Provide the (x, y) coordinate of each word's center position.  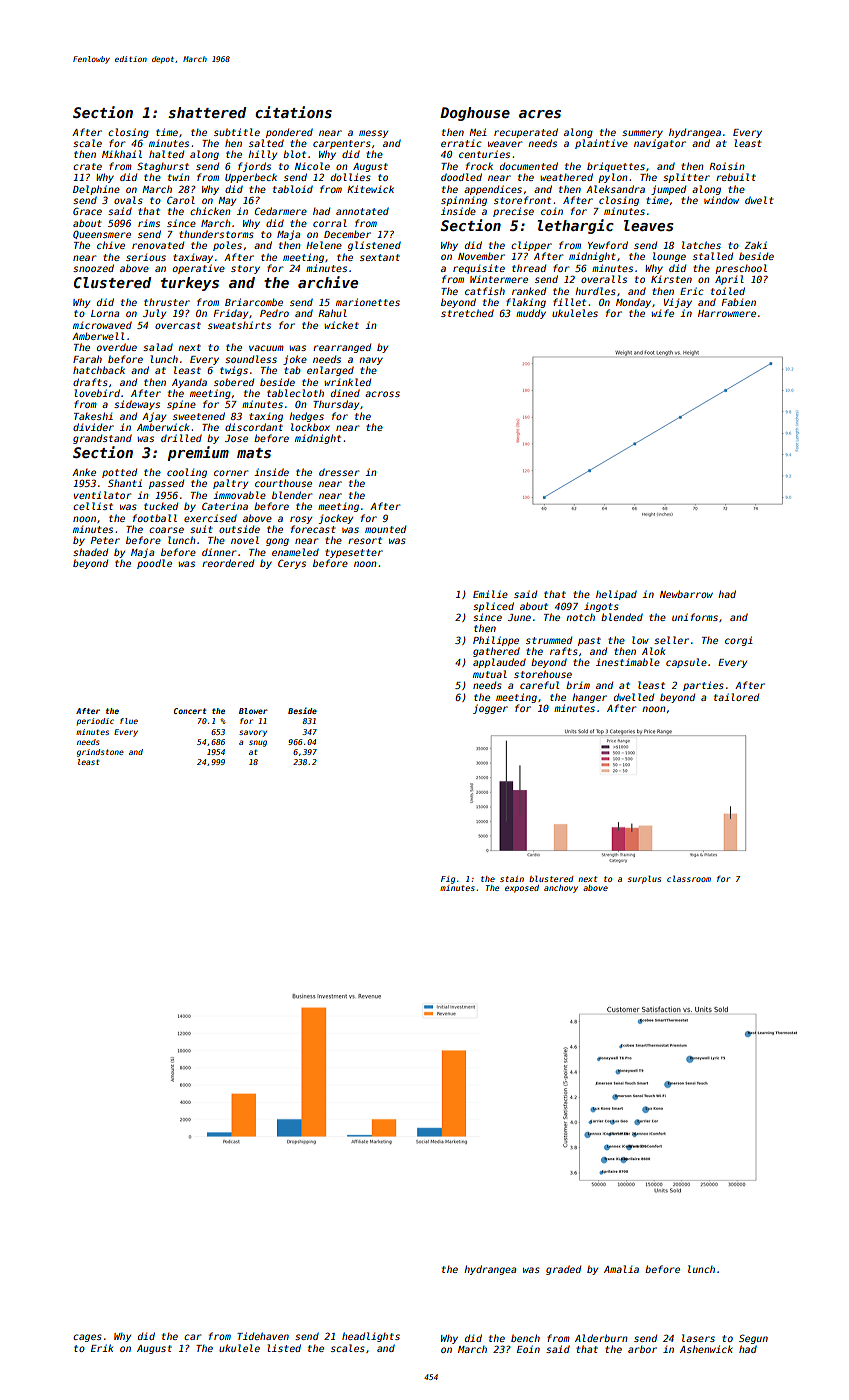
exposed (522, 889)
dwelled (634, 697)
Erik (102, 1348)
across (382, 394)
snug (258, 743)
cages (87, 1338)
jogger (490, 709)
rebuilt (736, 177)
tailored (736, 697)
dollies (351, 177)
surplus (644, 879)
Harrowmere (727, 313)
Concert (190, 711)
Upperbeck (251, 178)
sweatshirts (239, 325)
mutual (490, 674)
